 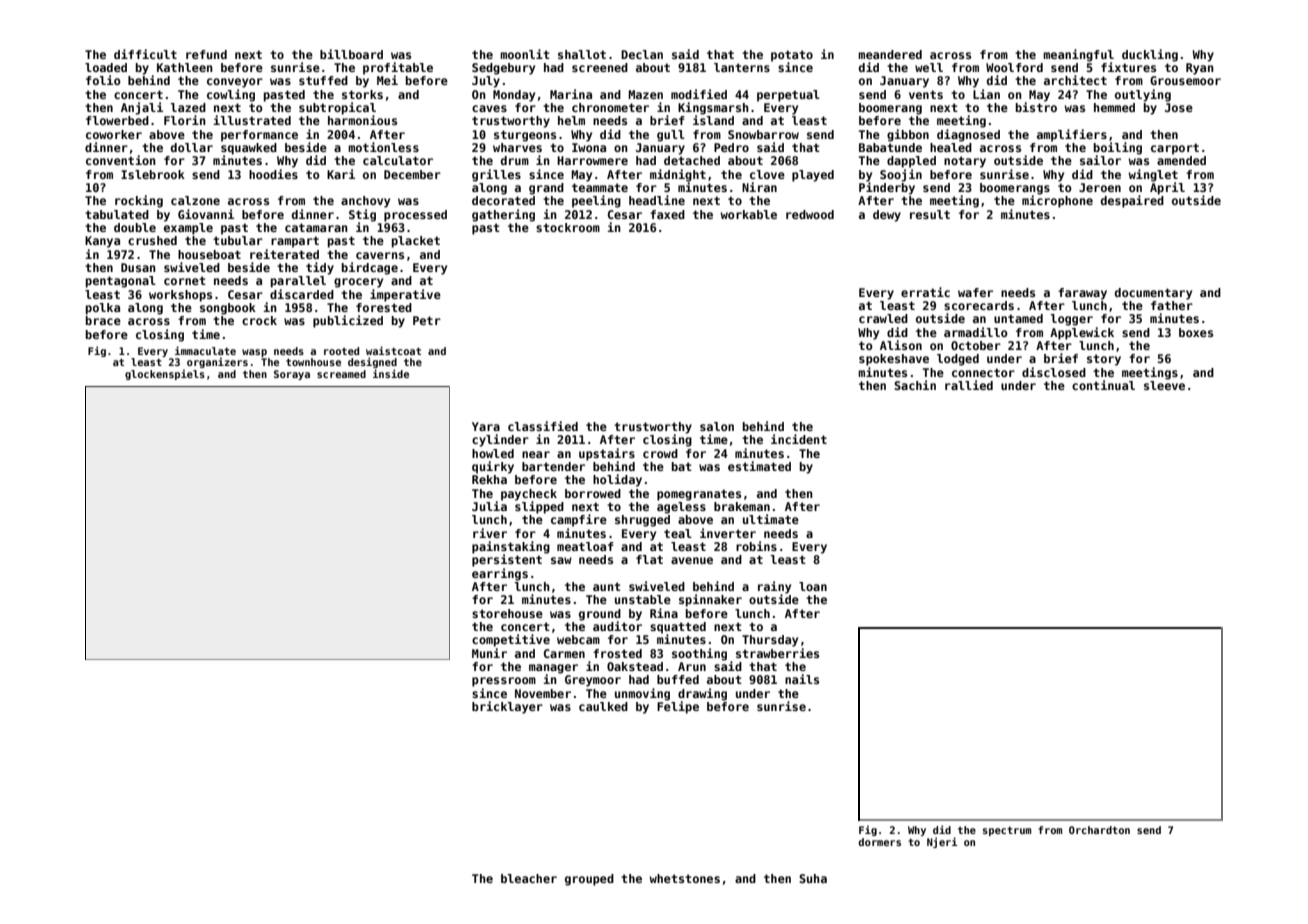 What do you see at coordinates (799, 439) in the image?
I see `incident` at bounding box center [799, 439].
